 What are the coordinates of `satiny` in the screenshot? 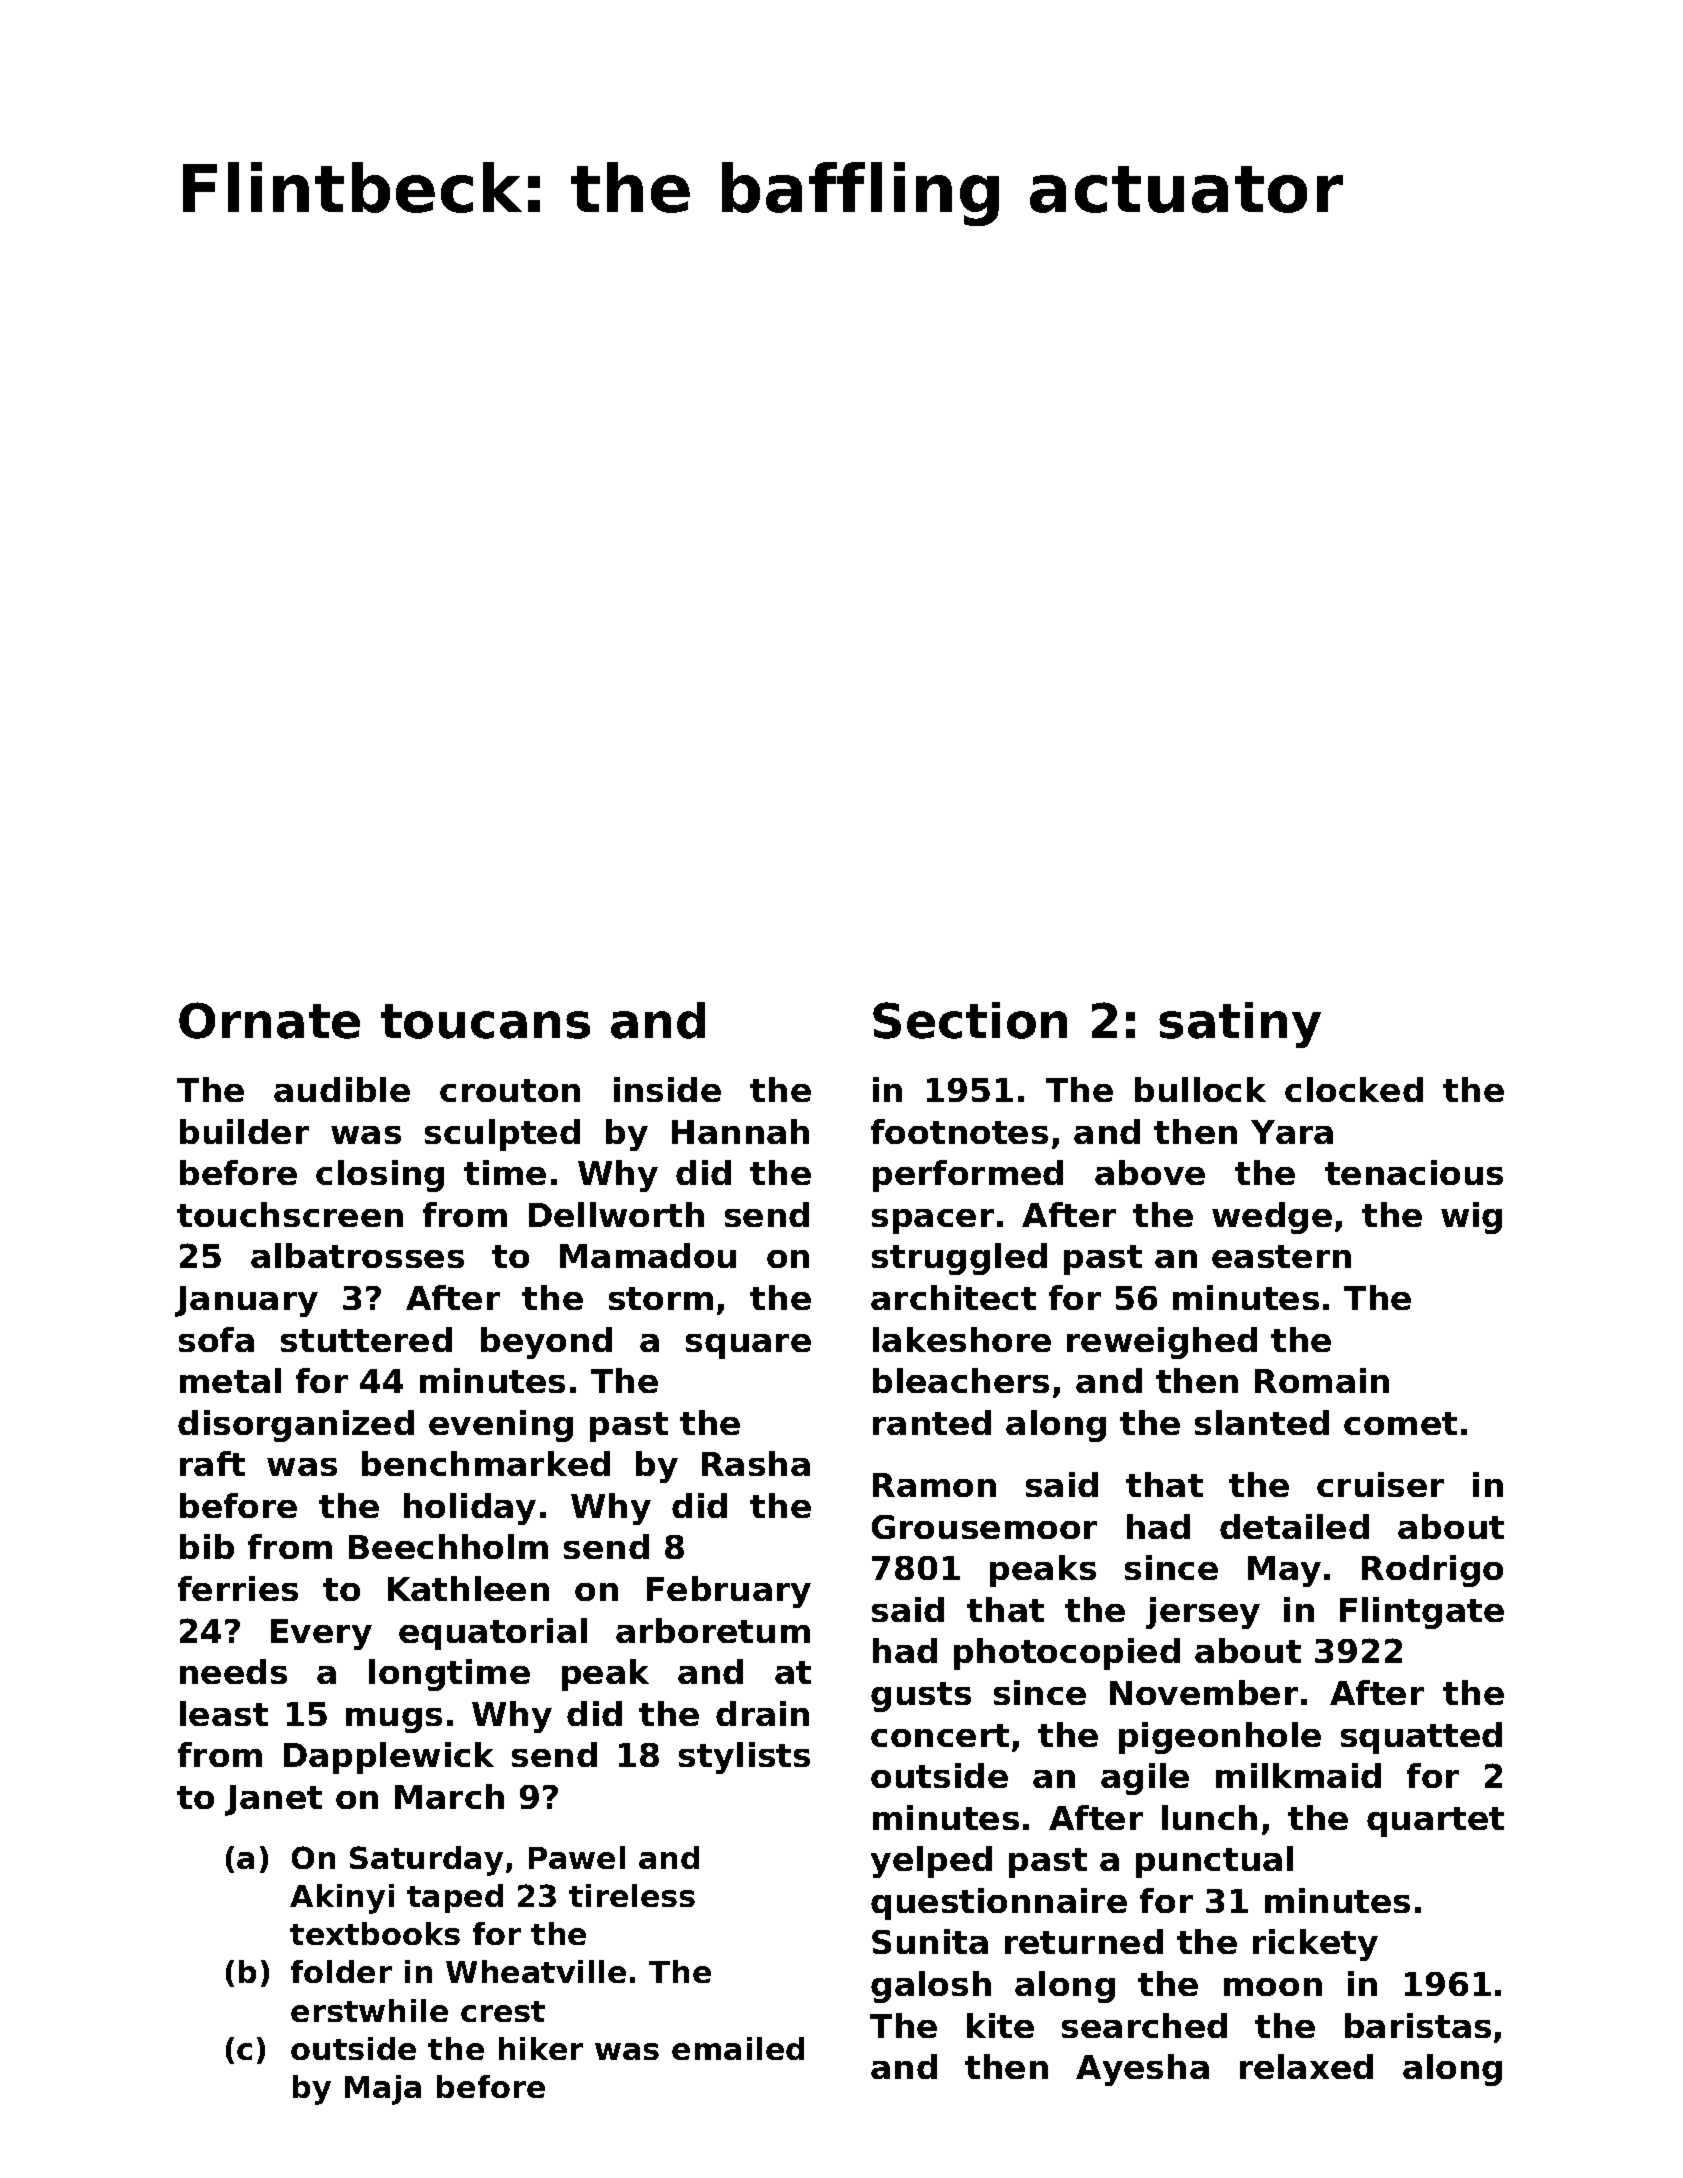 It's located at (1240, 1025).
